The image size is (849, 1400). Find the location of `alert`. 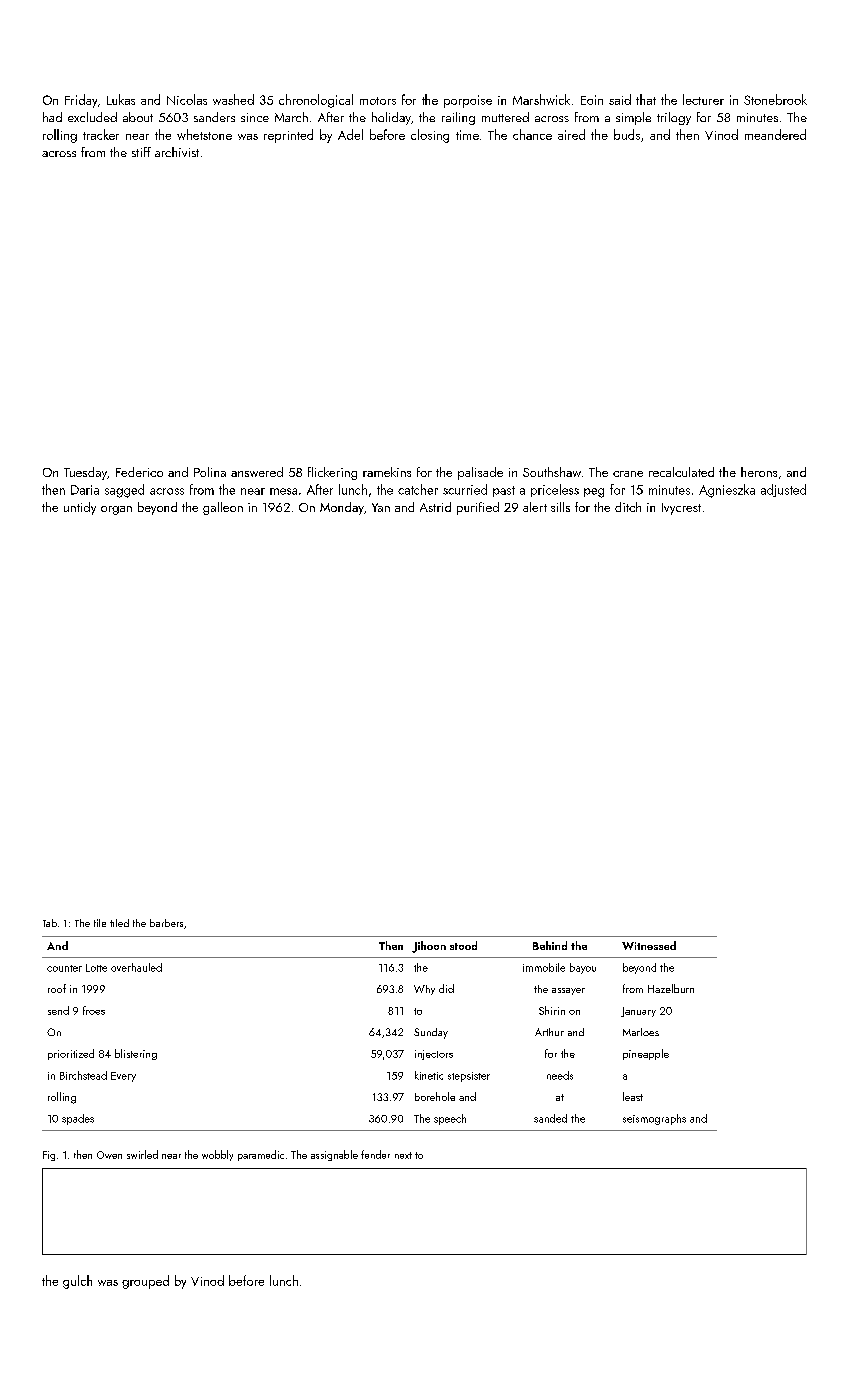

alert is located at coordinates (535, 507).
